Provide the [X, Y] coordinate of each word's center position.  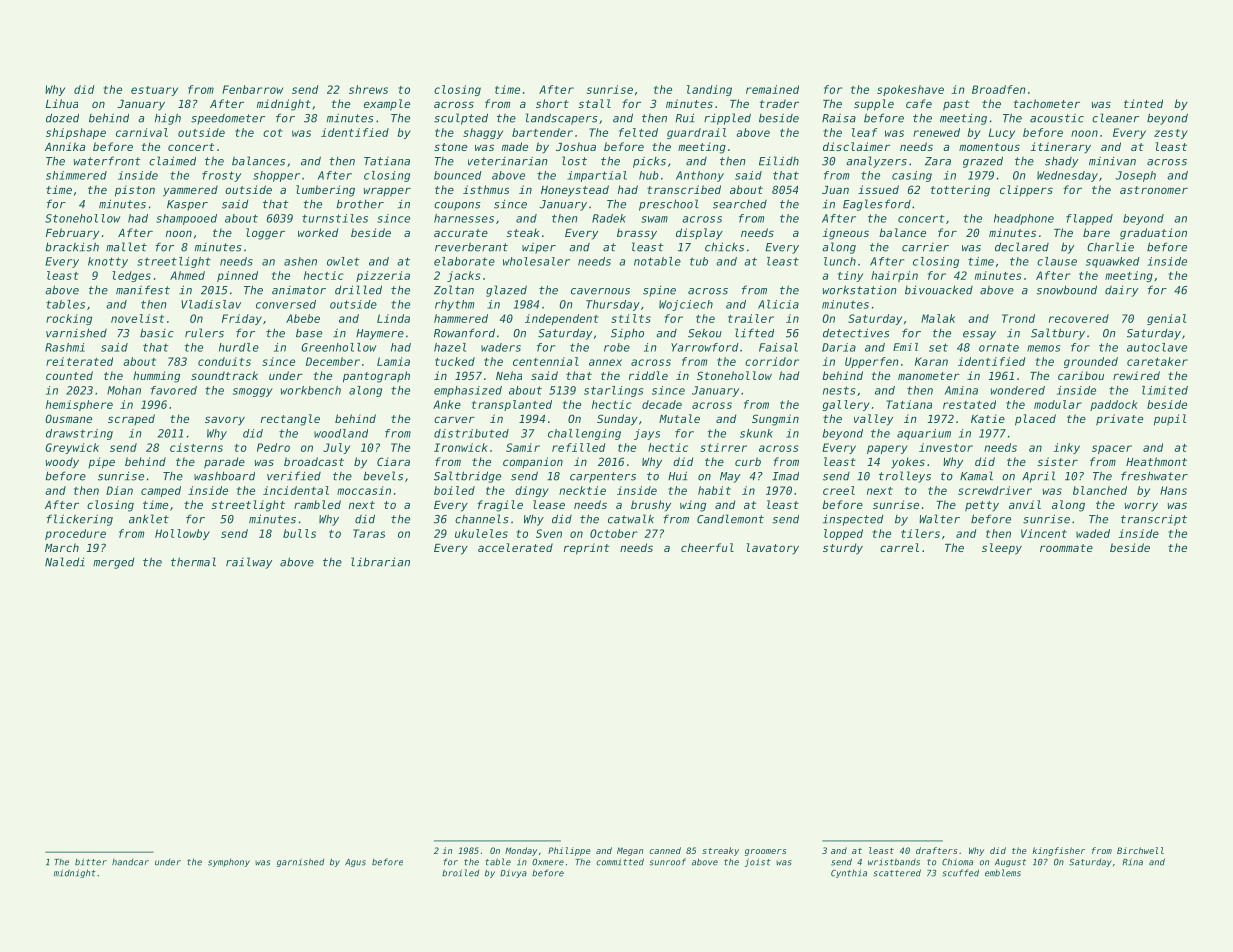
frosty [221, 176]
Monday [521, 851]
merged [113, 563]
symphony [229, 862]
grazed [983, 162]
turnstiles [335, 218]
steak [523, 232]
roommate [1066, 548]
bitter [91, 862]
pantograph [376, 377]
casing [912, 176]
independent [562, 319]
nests [839, 390]
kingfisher [1058, 851]
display [699, 234]
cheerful [707, 547]
